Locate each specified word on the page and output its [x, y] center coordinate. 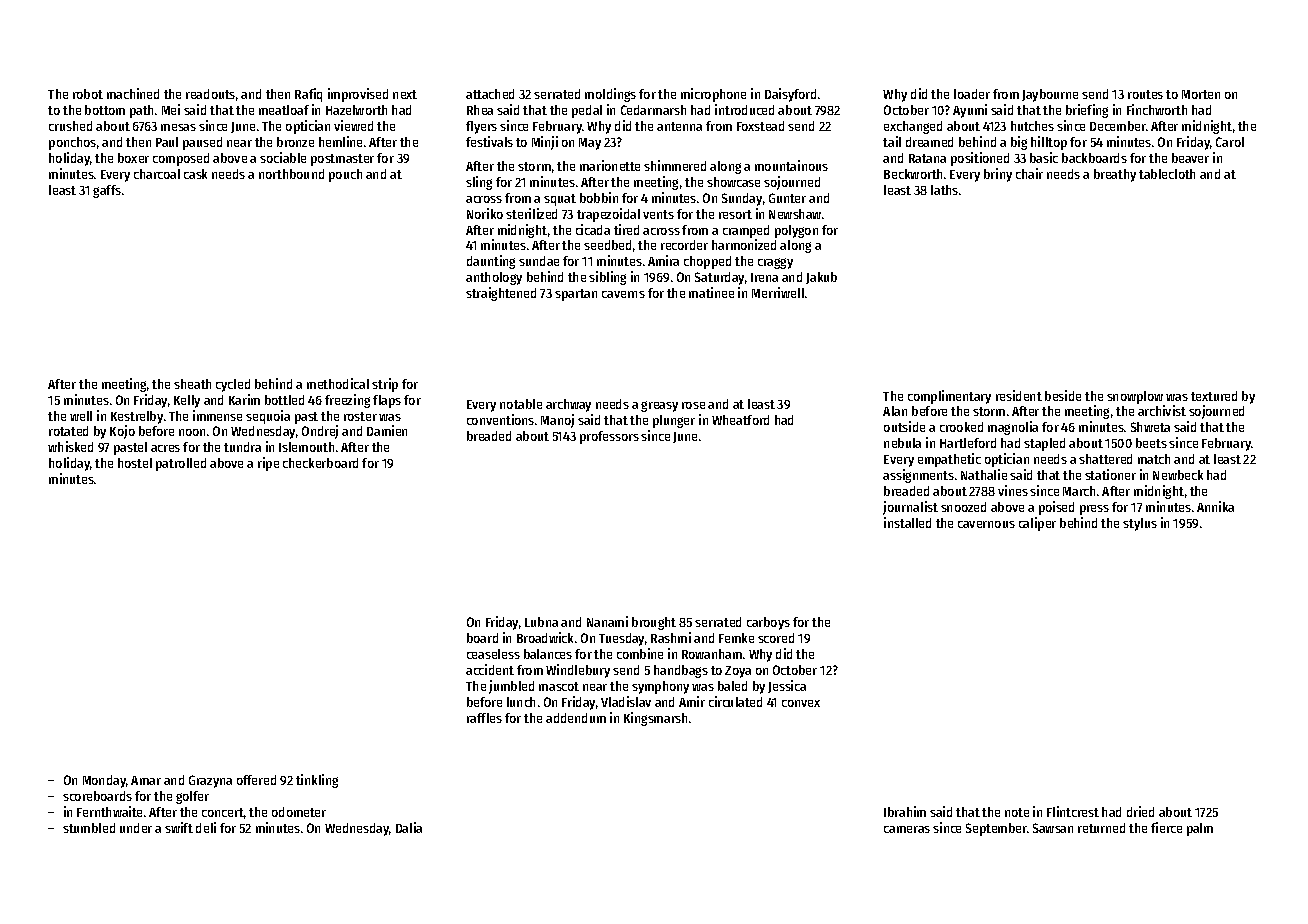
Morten [1201, 94]
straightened [501, 294]
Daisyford [790, 95]
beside [1063, 395]
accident [490, 669]
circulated [735, 701]
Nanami [607, 621]
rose [693, 405]
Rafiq [308, 95]
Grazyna [210, 781]
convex [801, 703]
